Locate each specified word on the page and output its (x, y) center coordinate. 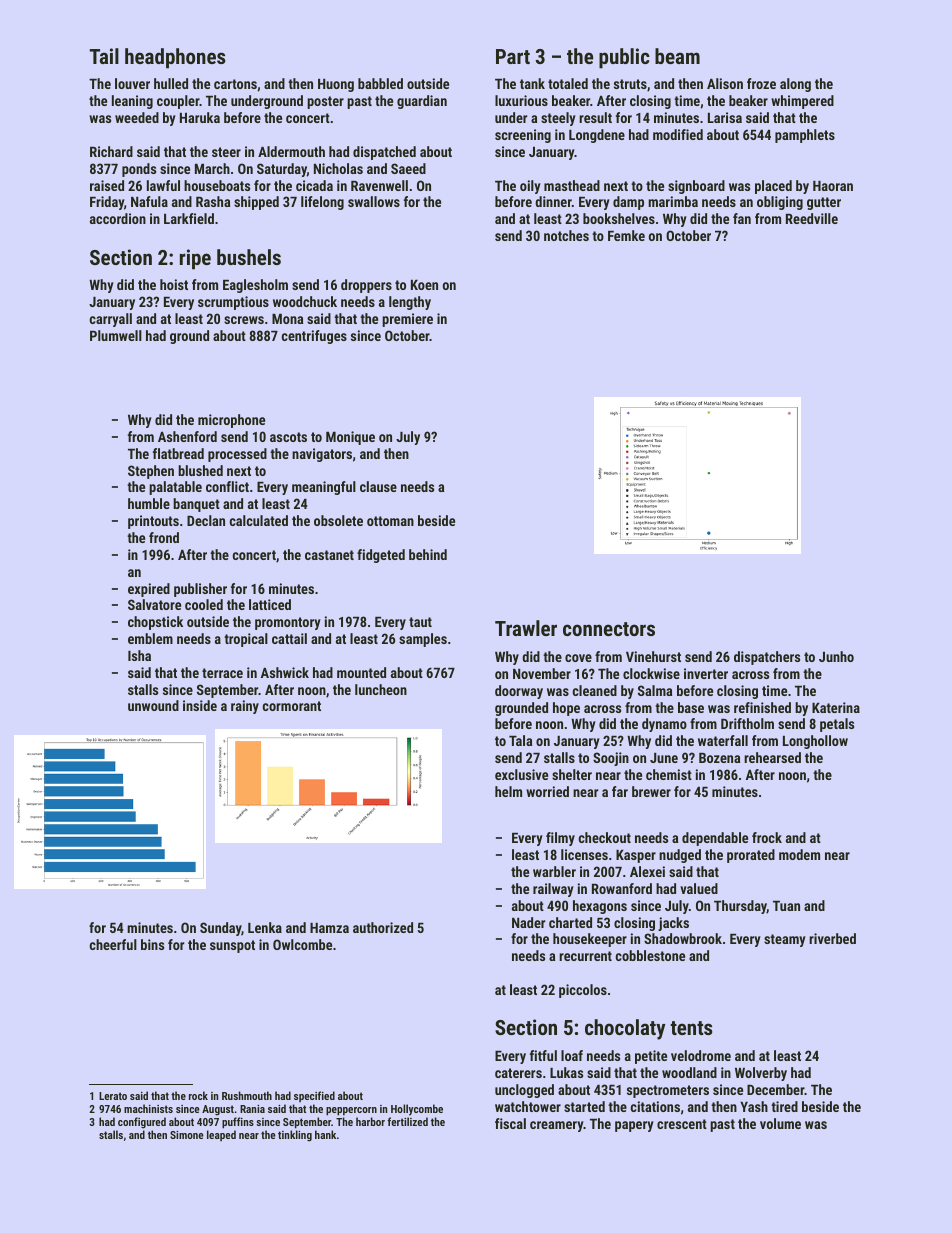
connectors (609, 629)
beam (677, 56)
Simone (187, 1135)
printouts (153, 522)
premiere (407, 320)
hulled (171, 83)
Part (513, 56)
